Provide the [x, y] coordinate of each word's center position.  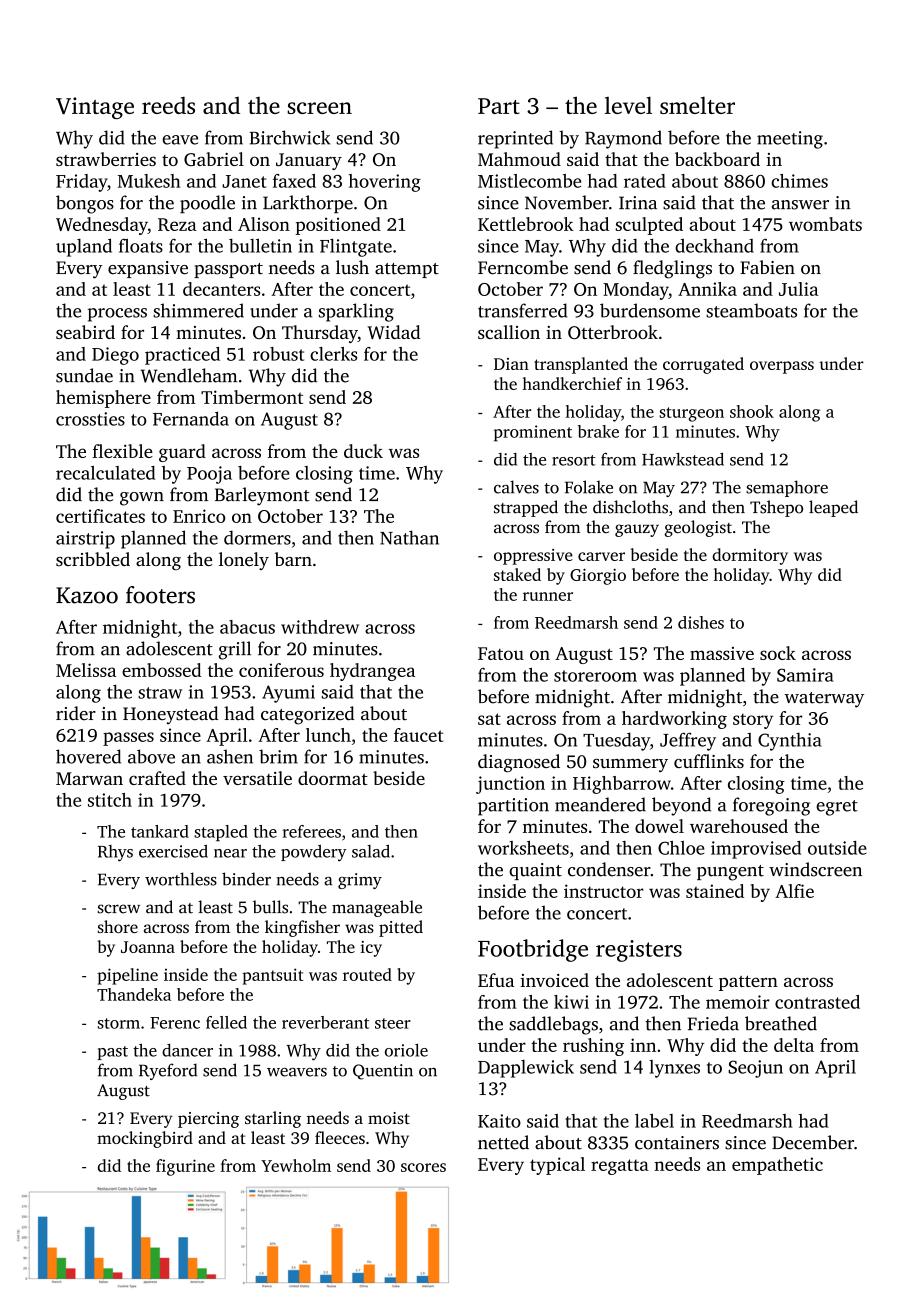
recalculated [105, 473]
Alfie [794, 891]
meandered [600, 804]
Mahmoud [519, 159]
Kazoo [87, 595]
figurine [185, 1167]
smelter [697, 105]
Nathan [409, 537]
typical [557, 1166]
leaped [833, 508]
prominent [533, 433]
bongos [85, 204]
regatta [620, 1167]
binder [246, 879]
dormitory [750, 556]
